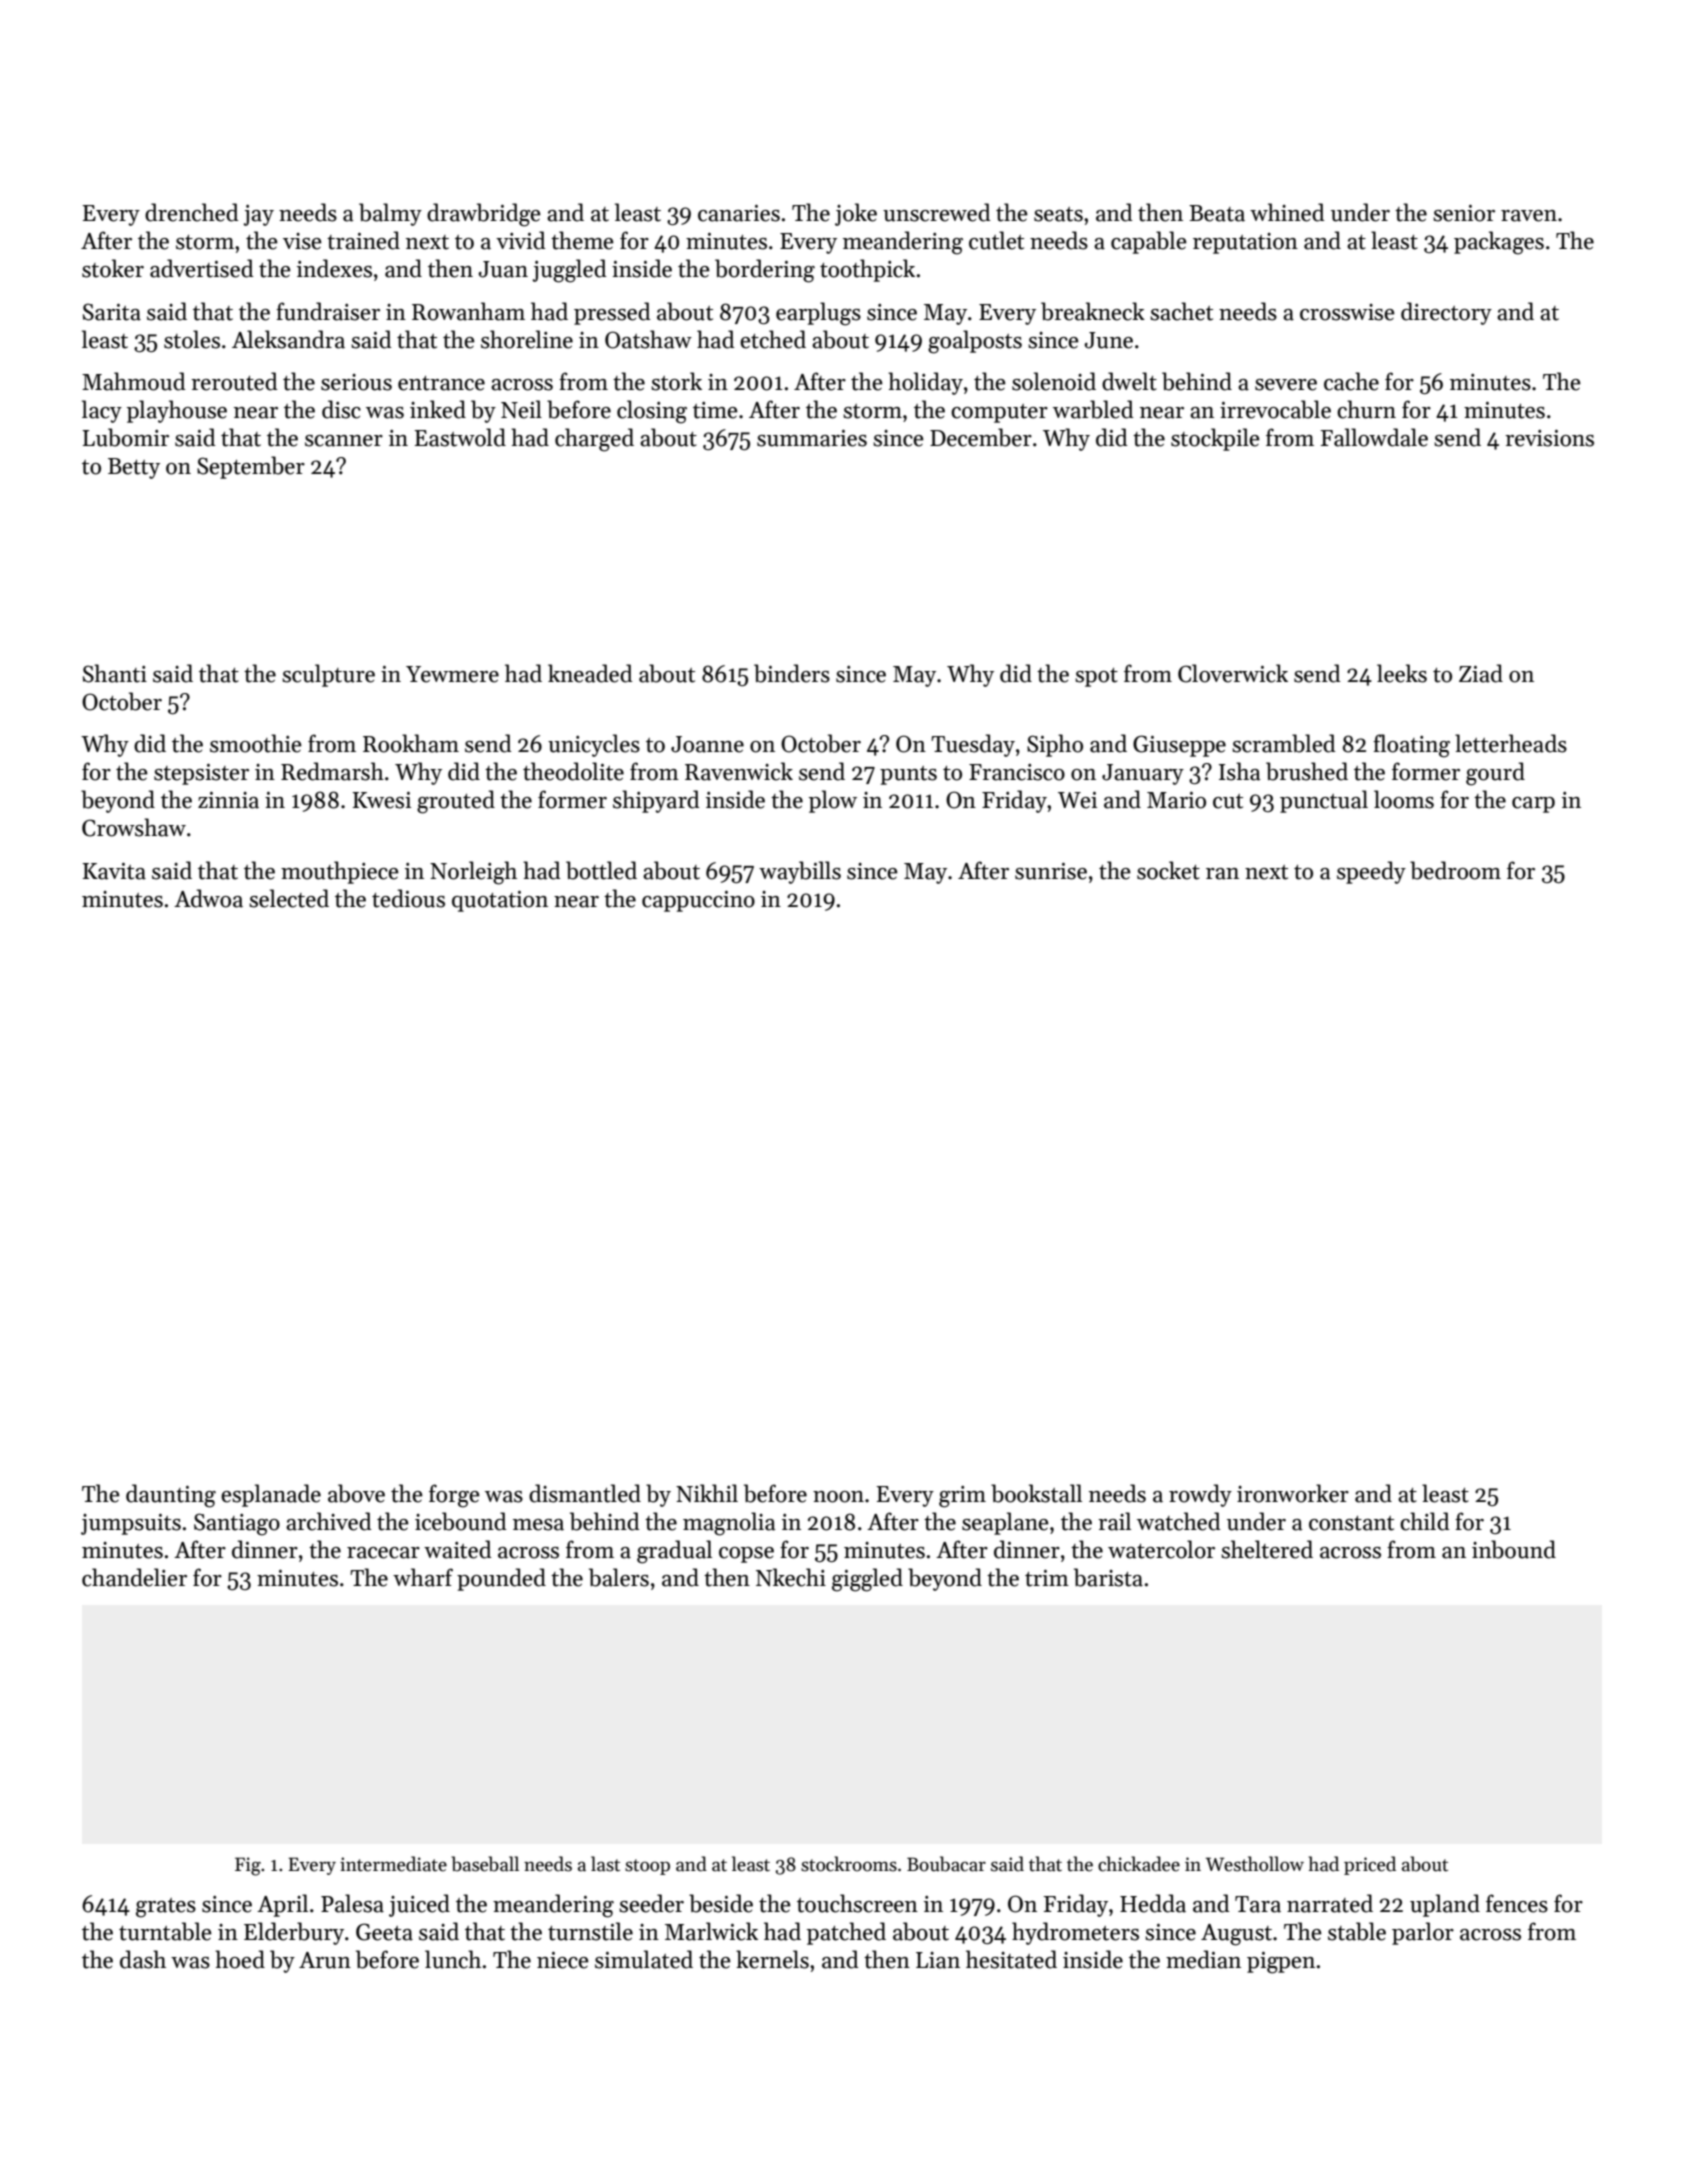  What do you see at coordinates (1455, 870) in the page?
I see `bedroom` at bounding box center [1455, 870].
